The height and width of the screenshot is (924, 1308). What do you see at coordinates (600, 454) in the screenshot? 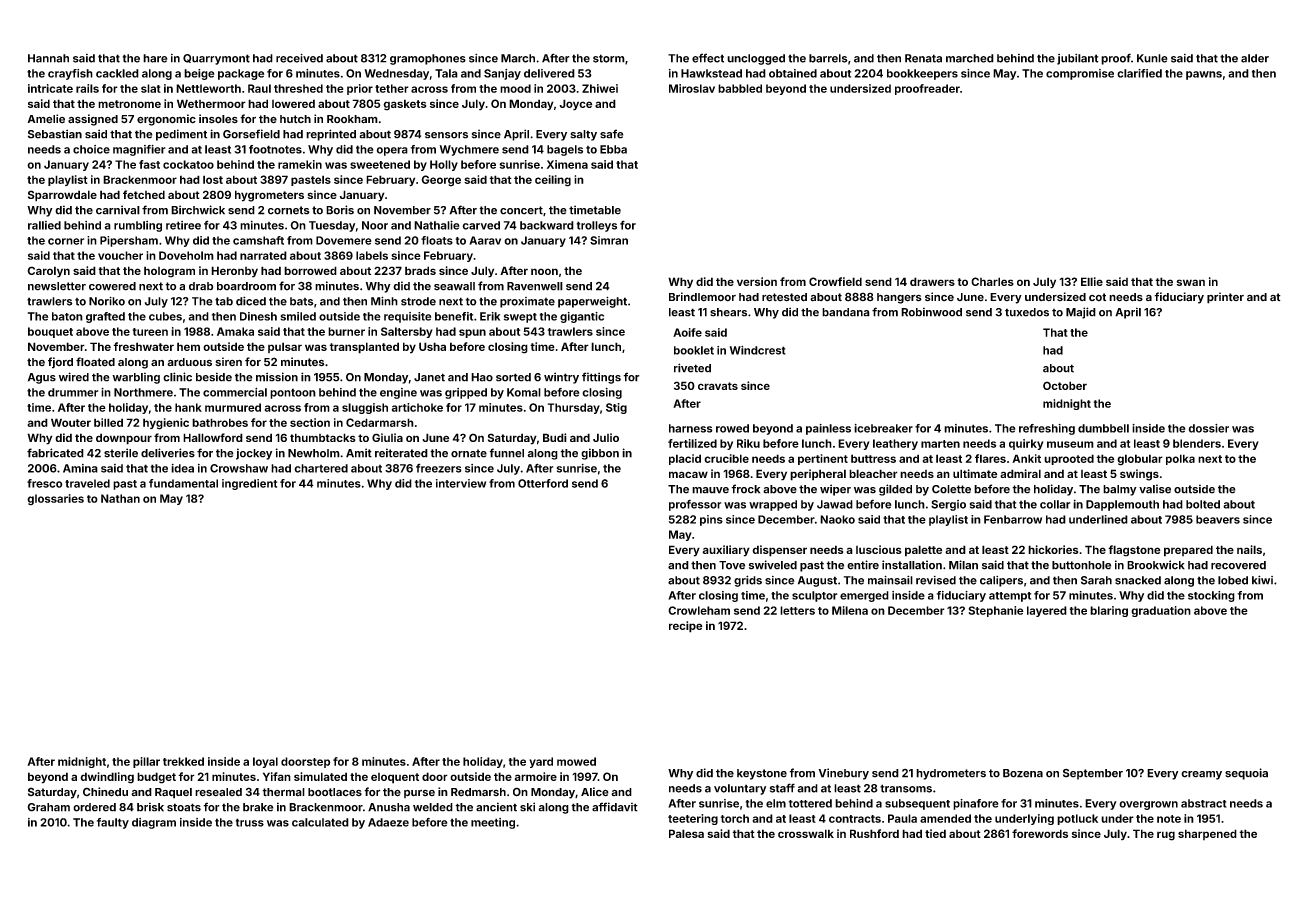
I see `gibbon` at bounding box center [600, 454].
